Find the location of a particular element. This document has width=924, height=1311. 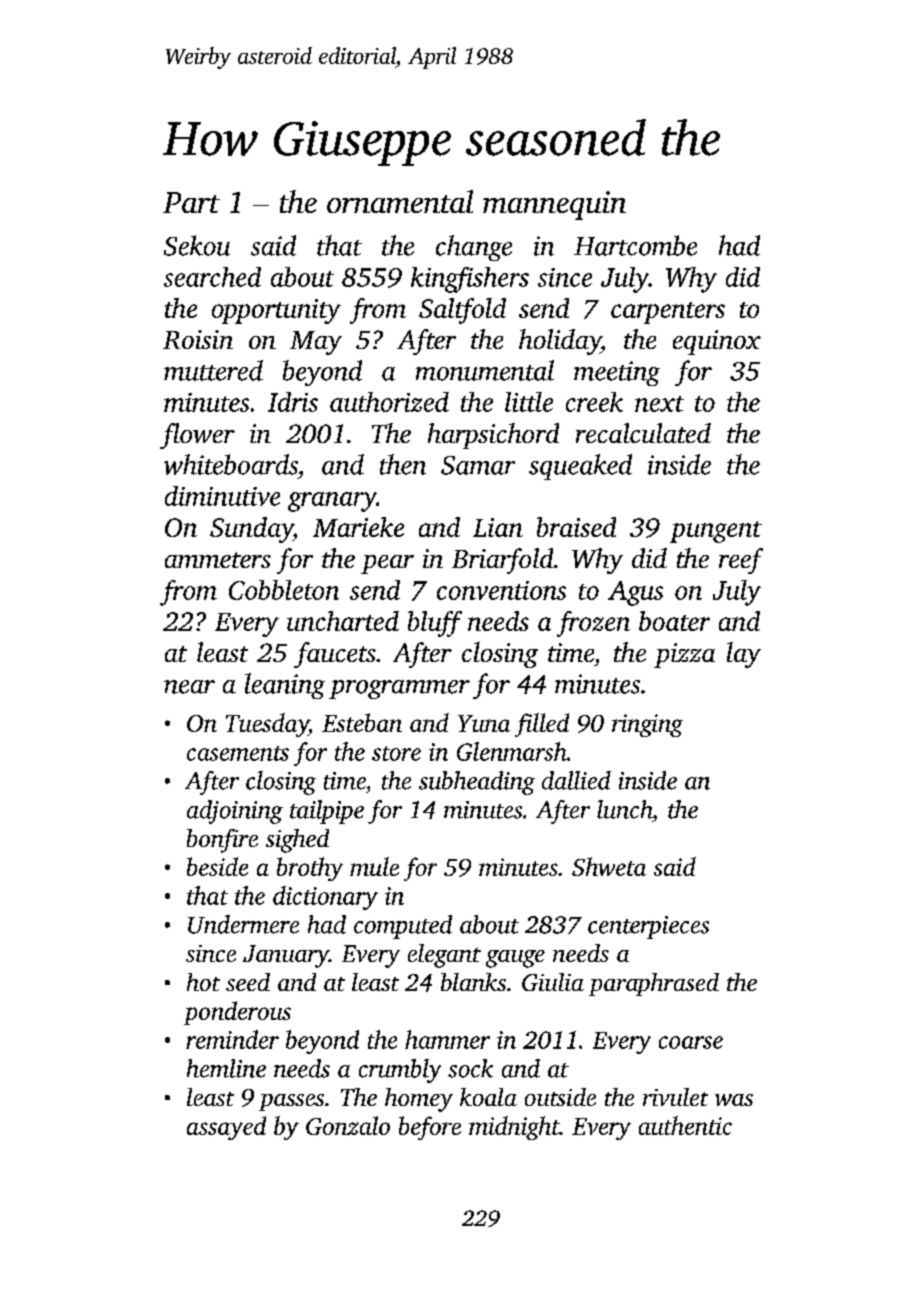

casements is located at coordinates (238, 753).
